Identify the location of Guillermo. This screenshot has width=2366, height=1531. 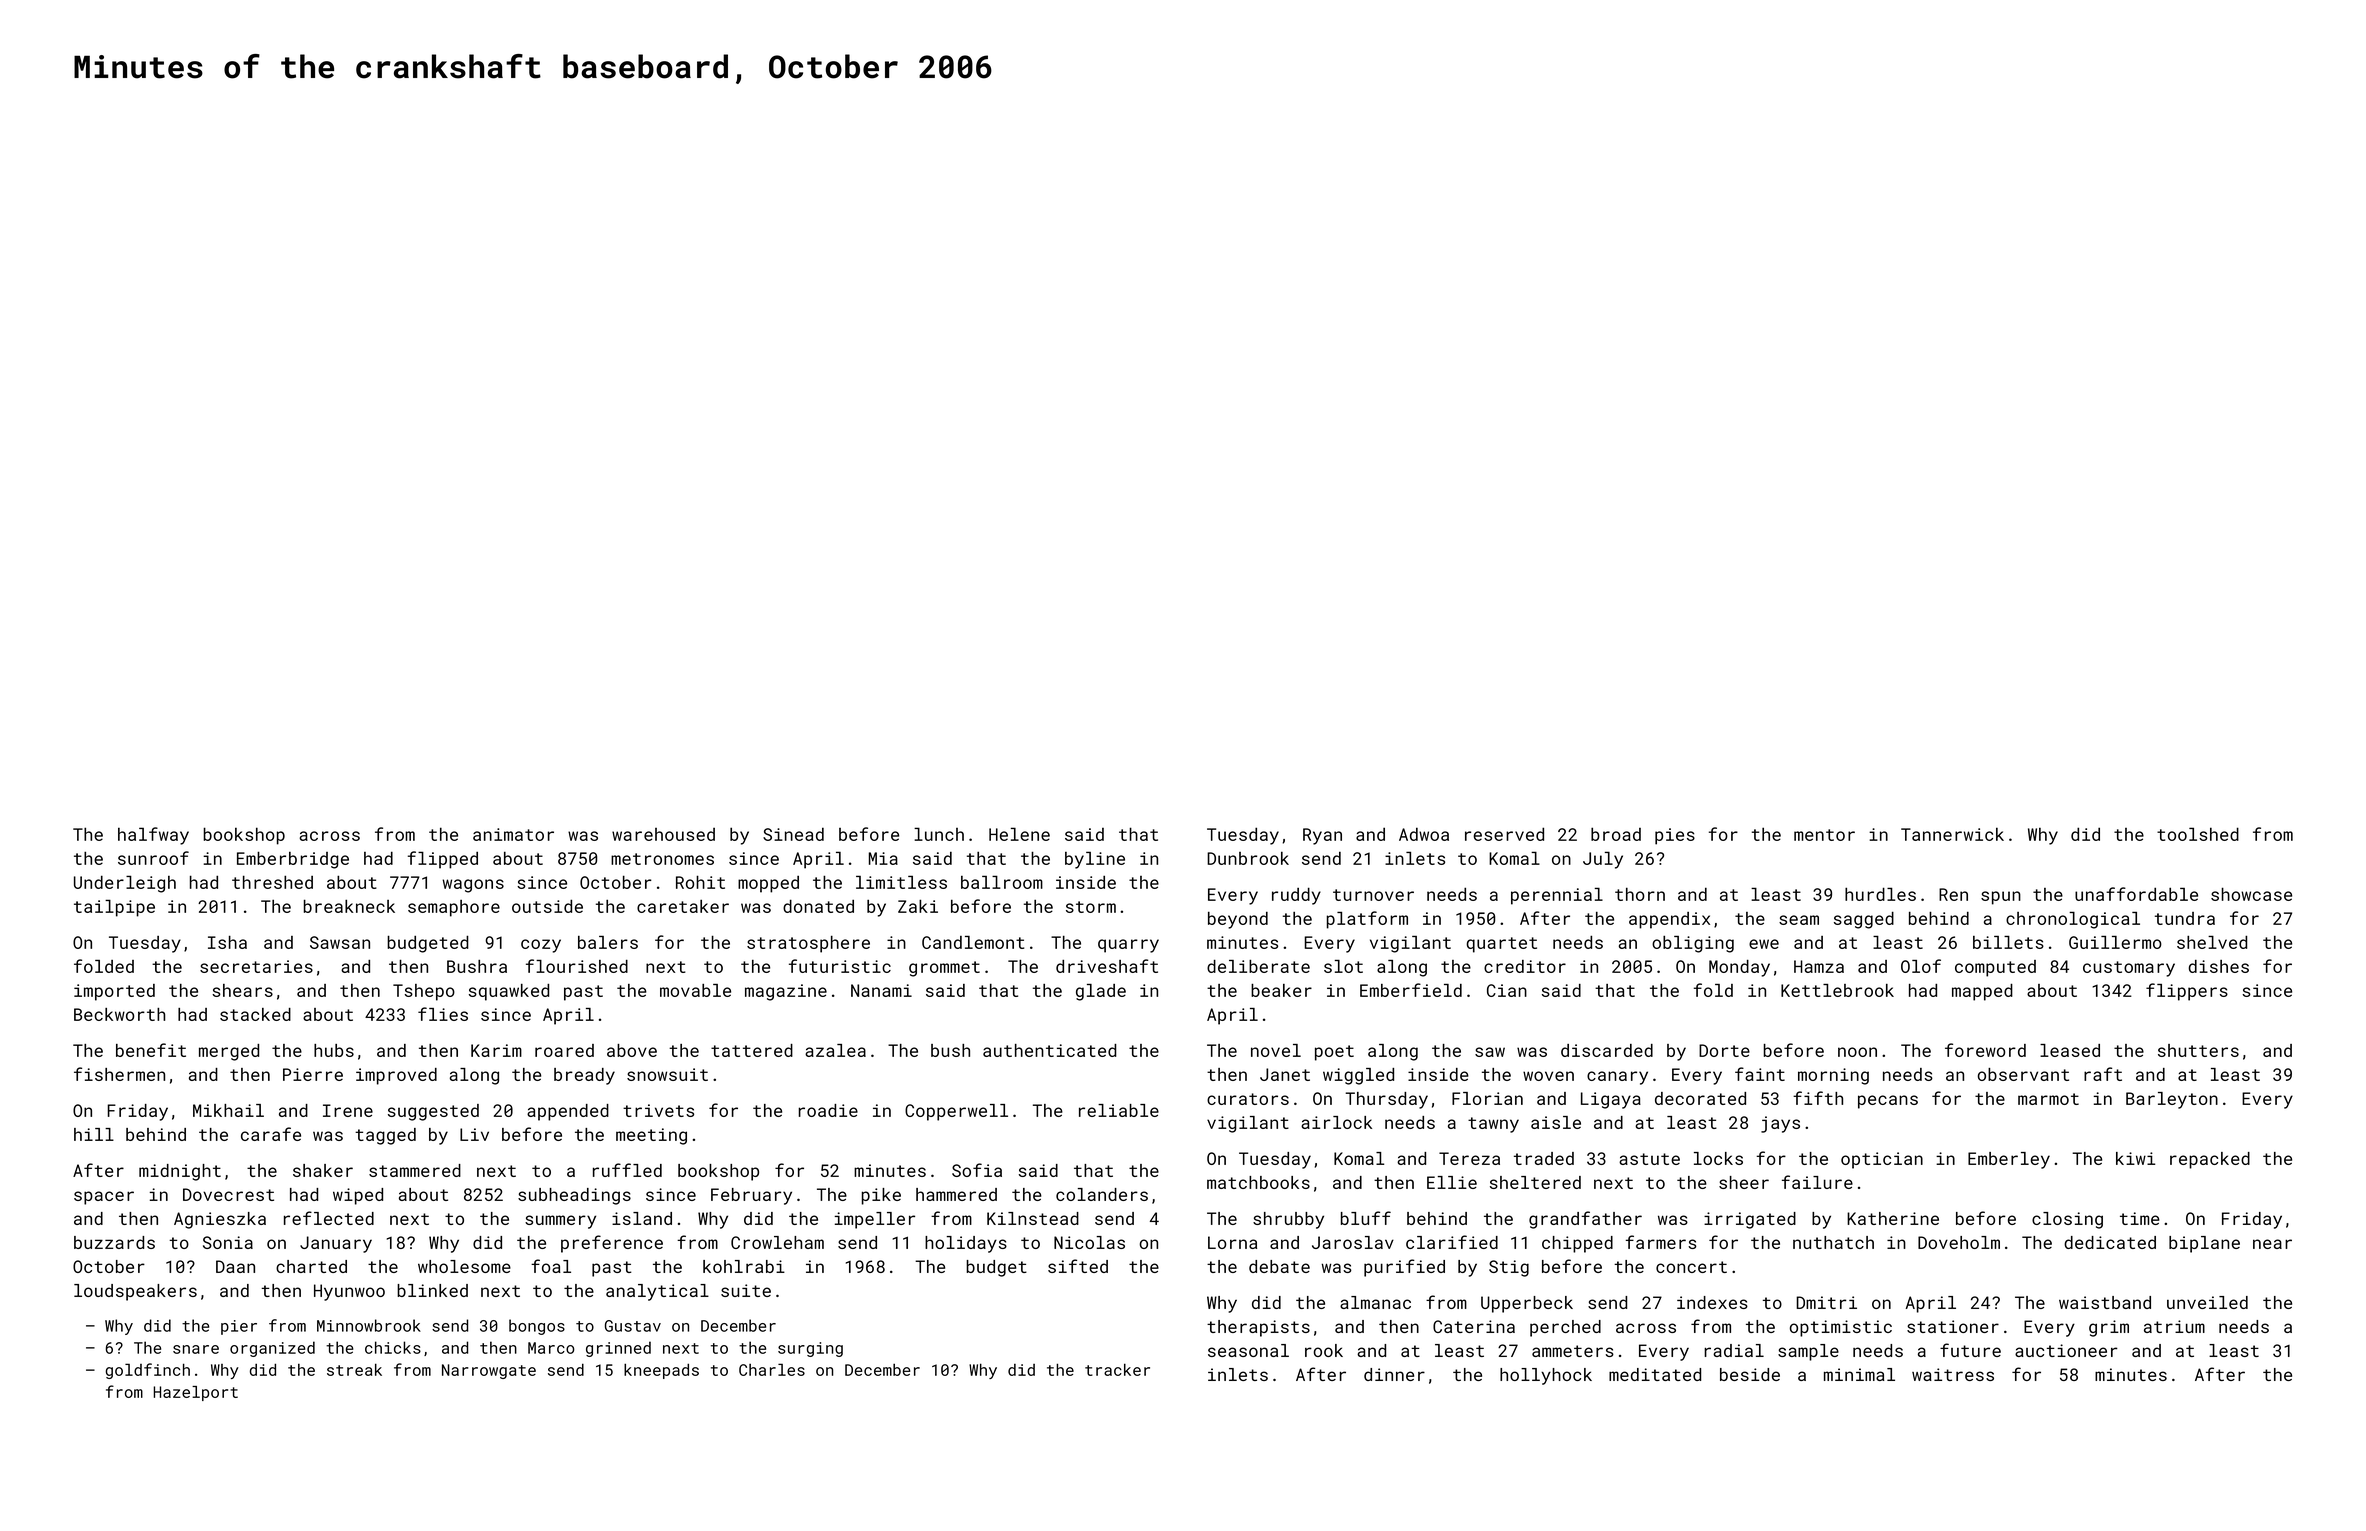
(2115, 942).
